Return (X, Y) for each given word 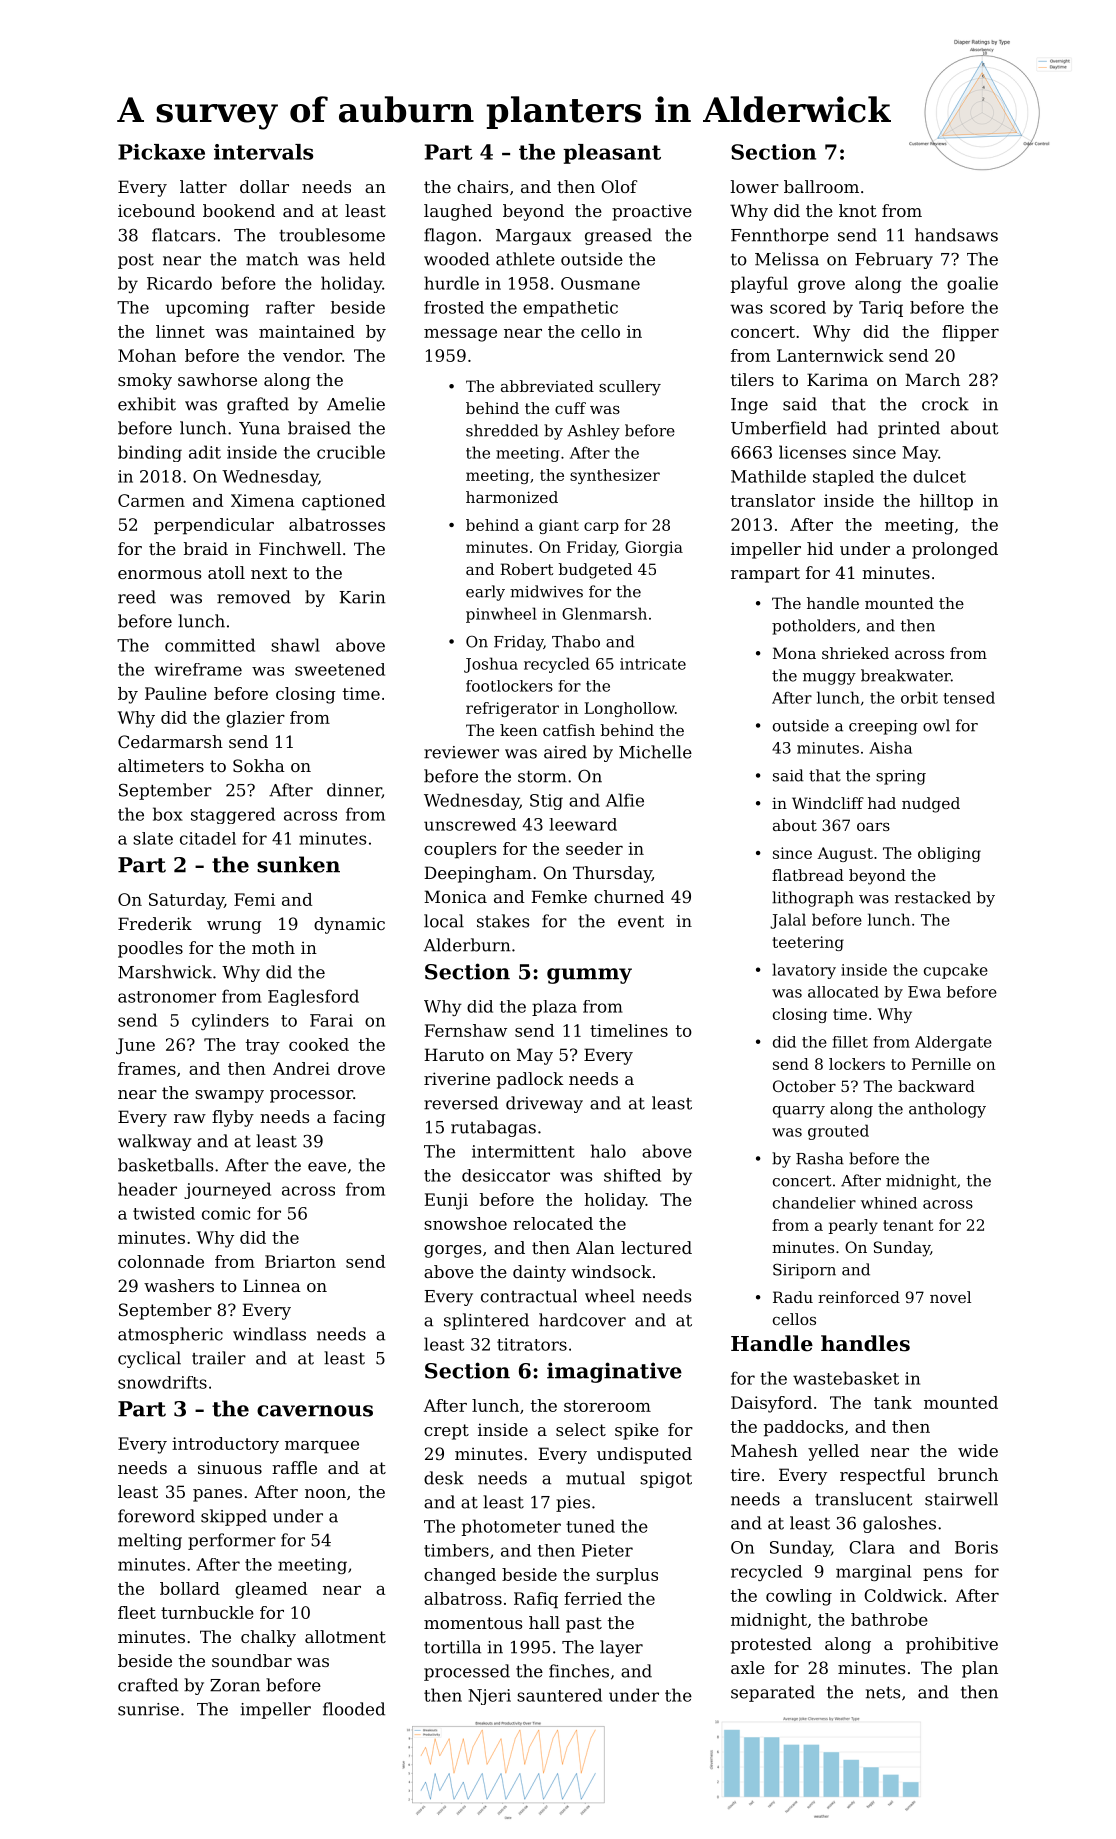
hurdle (451, 283)
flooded (354, 1709)
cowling (799, 1597)
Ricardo (179, 283)
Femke (559, 896)
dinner (354, 791)
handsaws (956, 235)
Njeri (489, 1697)
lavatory (804, 971)
